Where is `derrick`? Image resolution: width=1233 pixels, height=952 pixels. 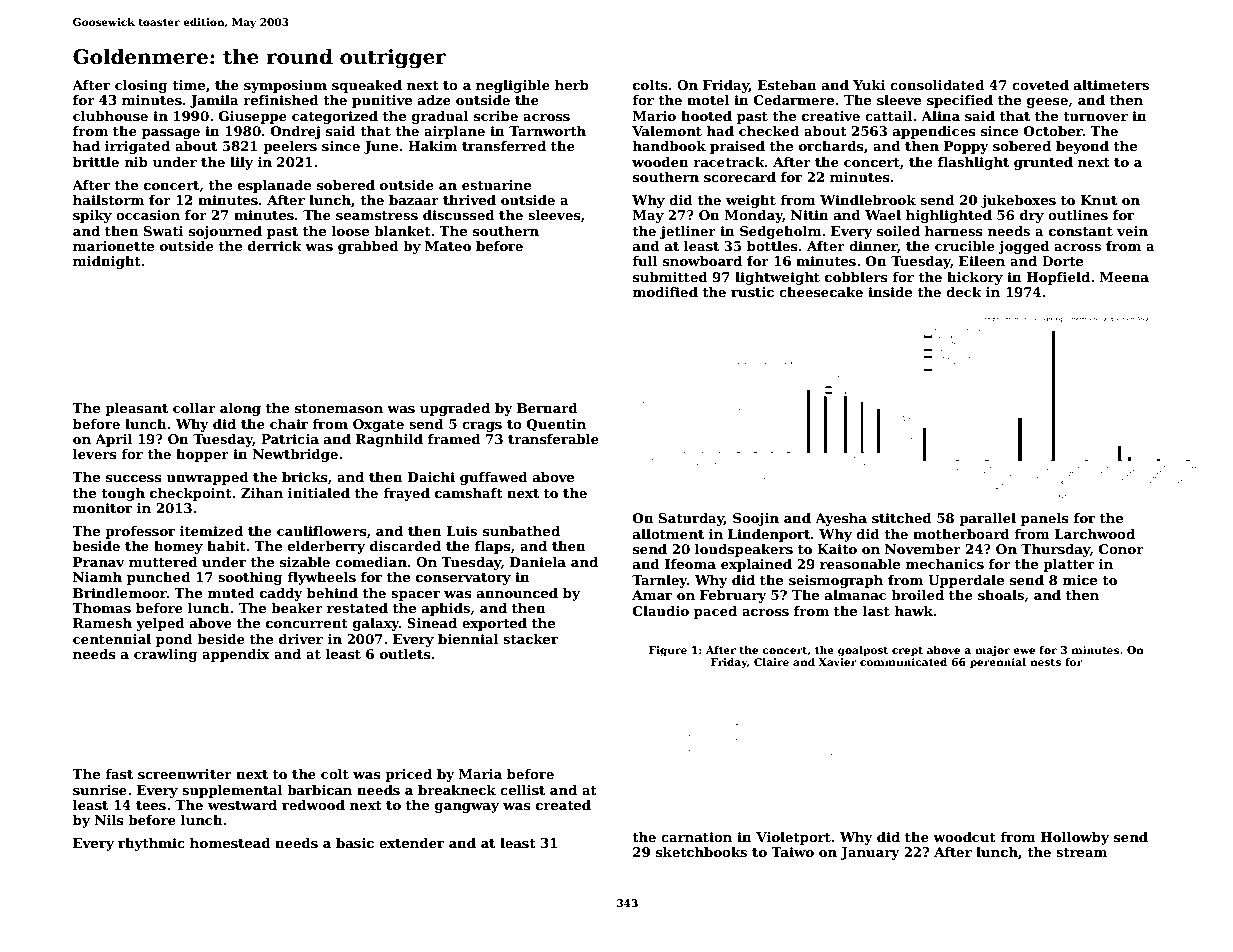 derrick is located at coordinates (275, 246).
